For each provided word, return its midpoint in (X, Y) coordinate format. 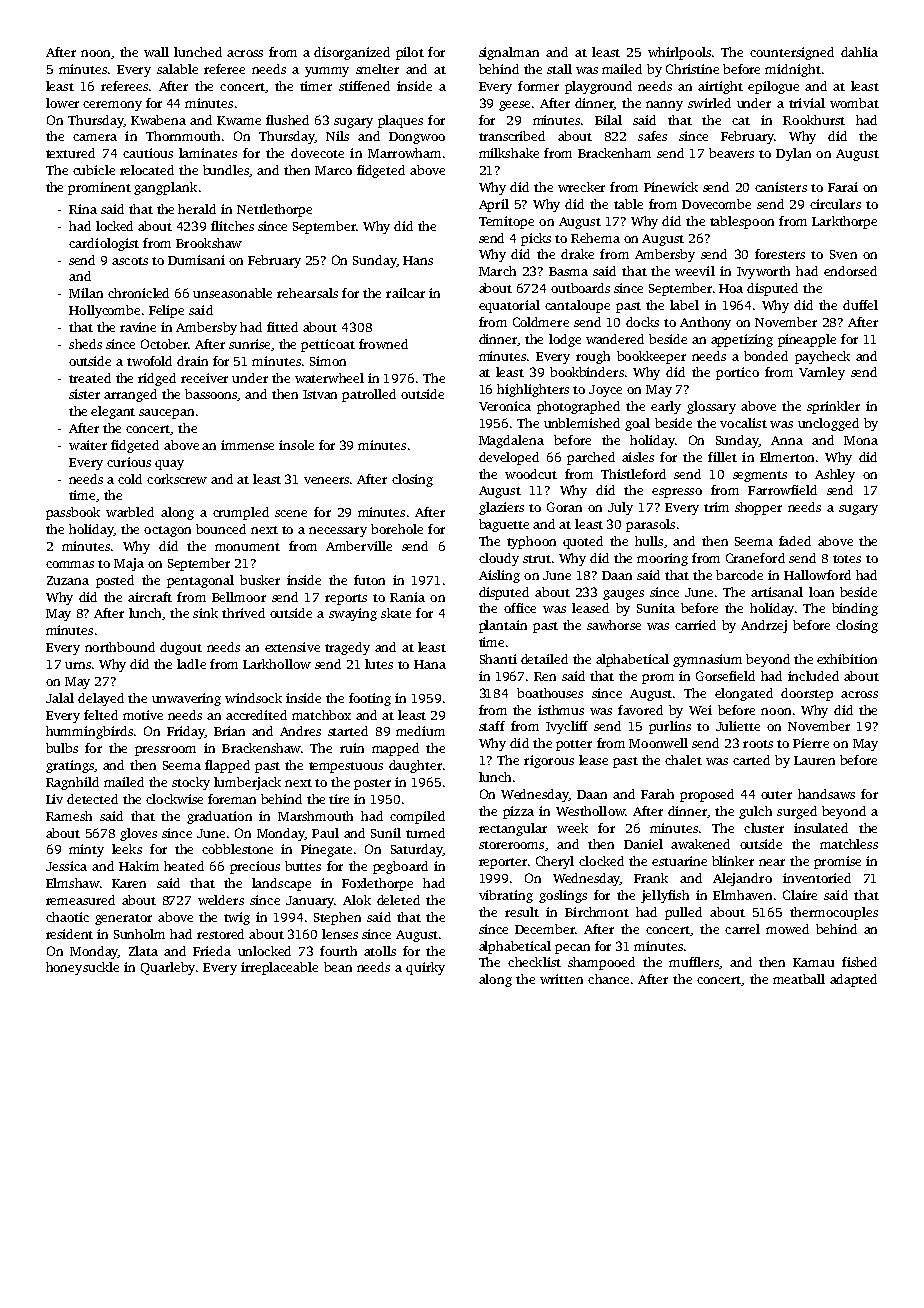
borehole (397, 529)
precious (255, 867)
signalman (509, 53)
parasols (650, 525)
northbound (120, 647)
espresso (677, 493)
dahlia (859, 52)
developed (509, 458)
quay (169, 465)
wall (156, 52)
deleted (398, 900)
